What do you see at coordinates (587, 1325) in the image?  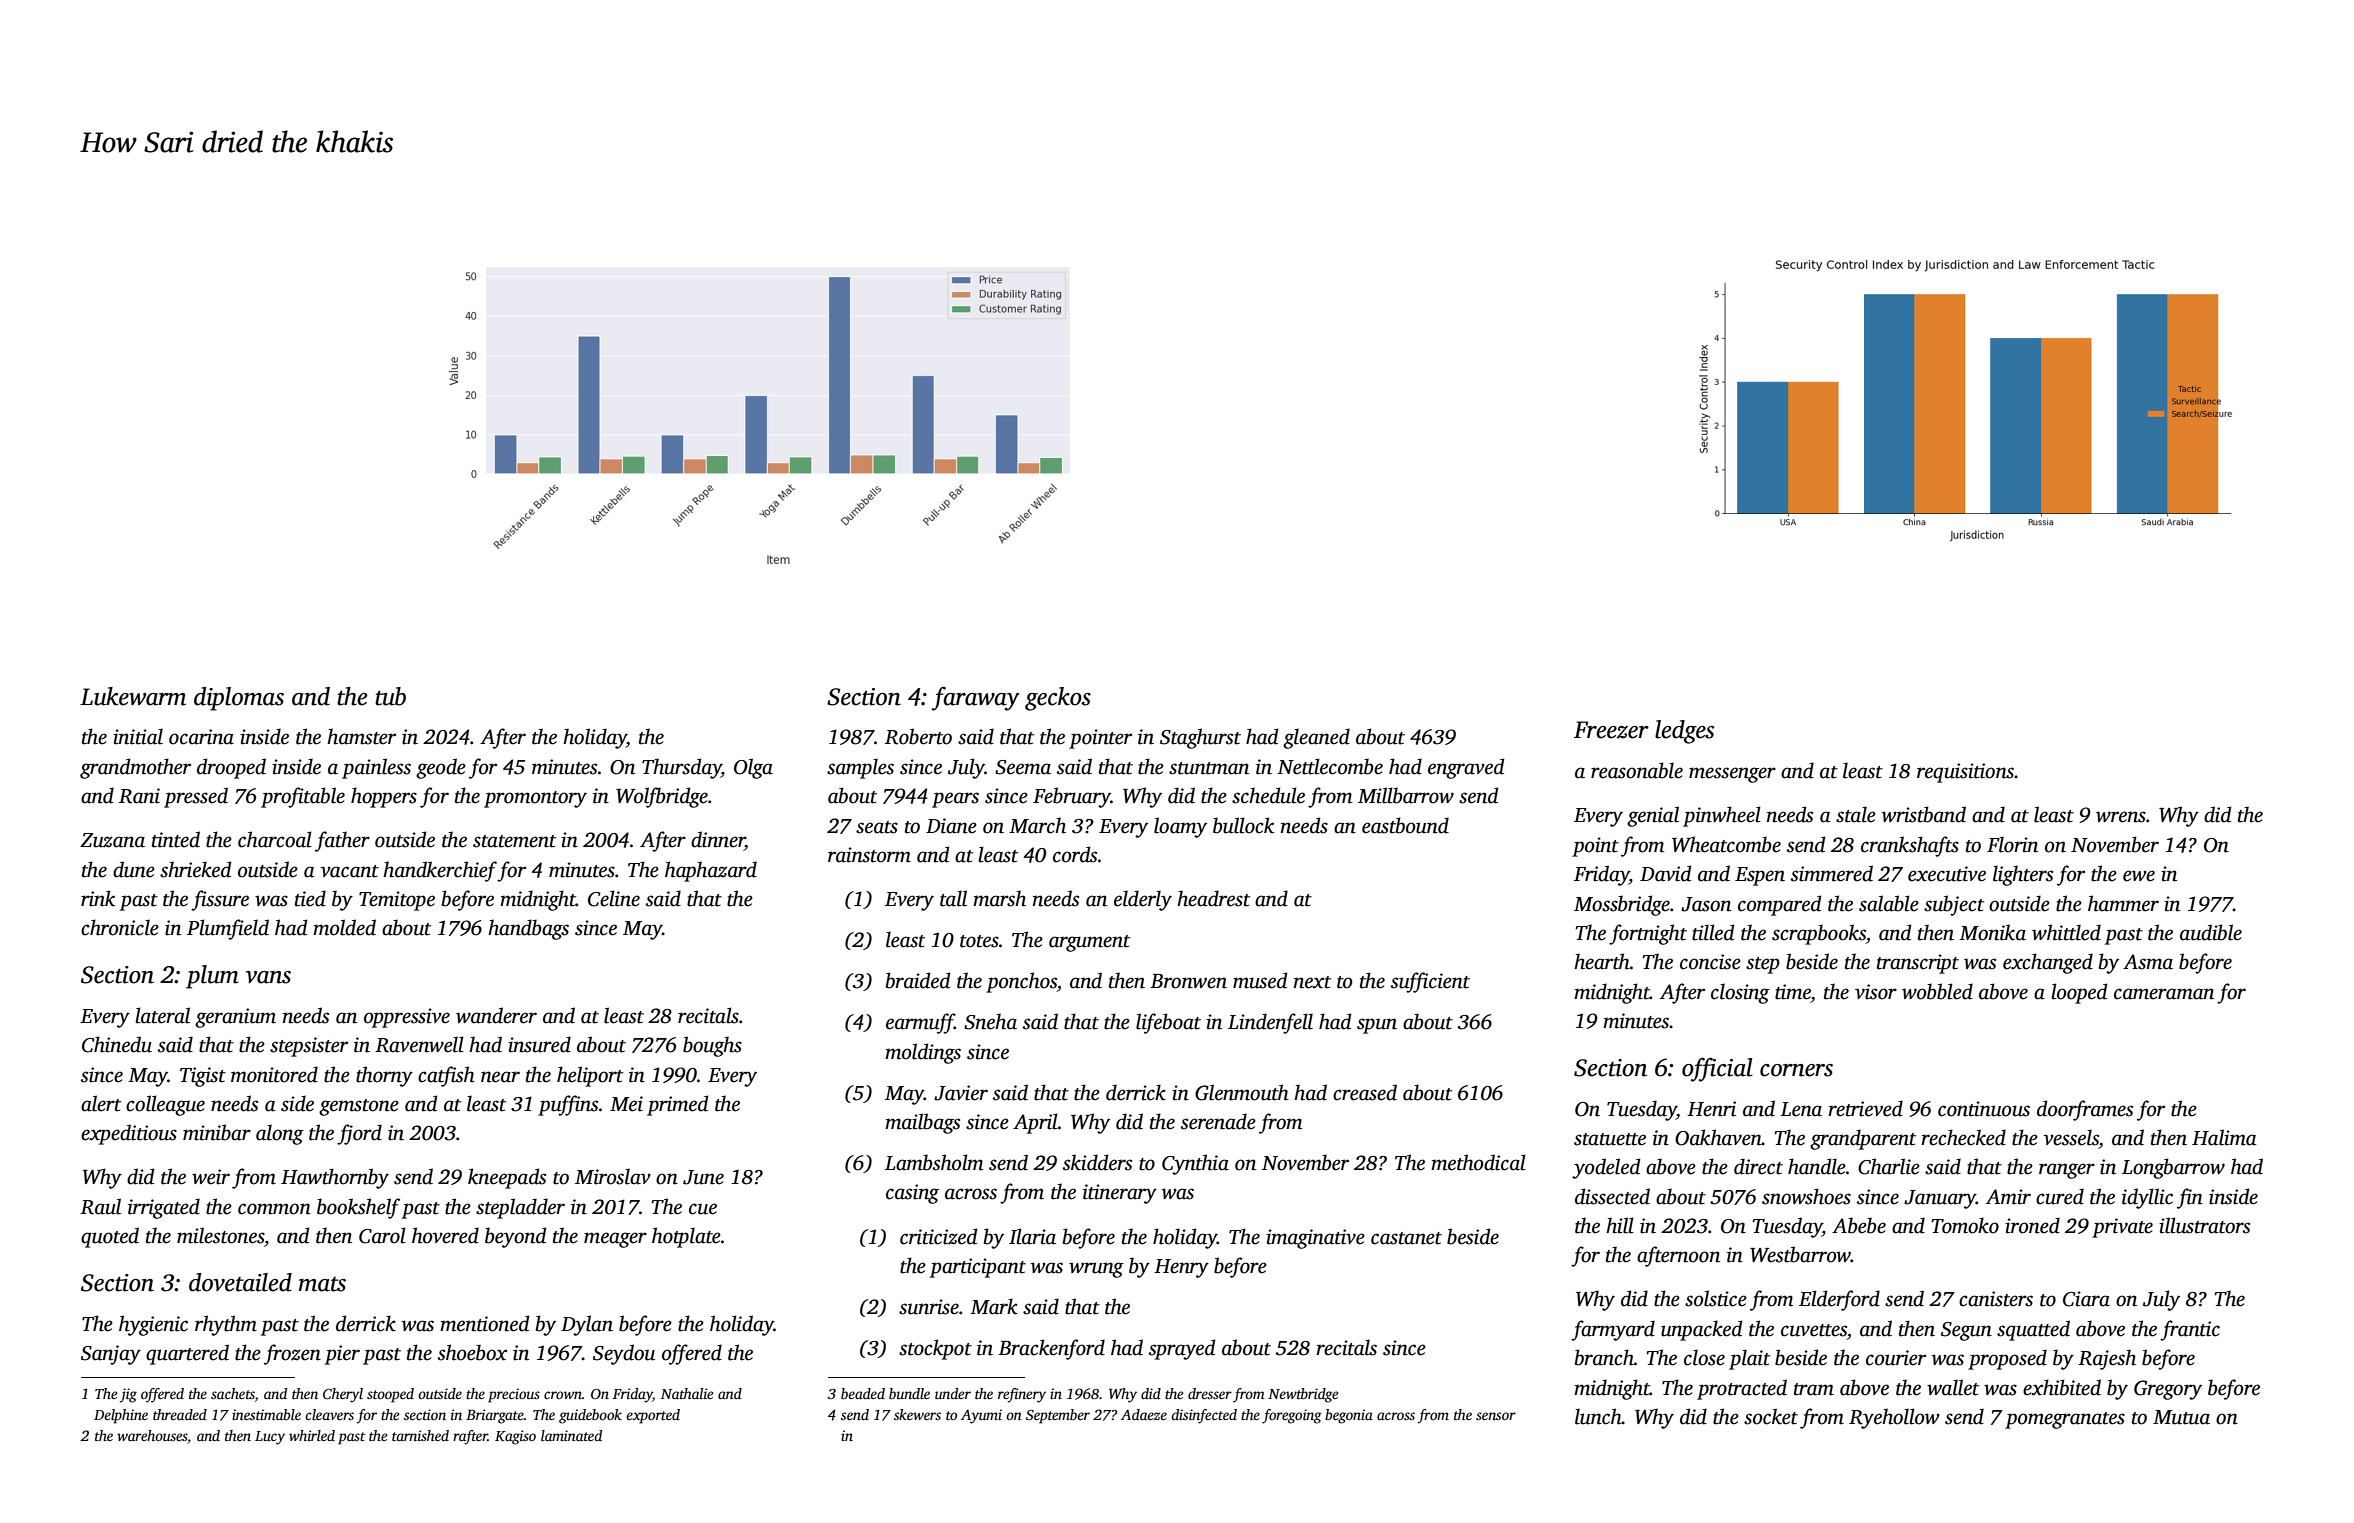 I see `Dylan` at bounding box center [587, 1325].
